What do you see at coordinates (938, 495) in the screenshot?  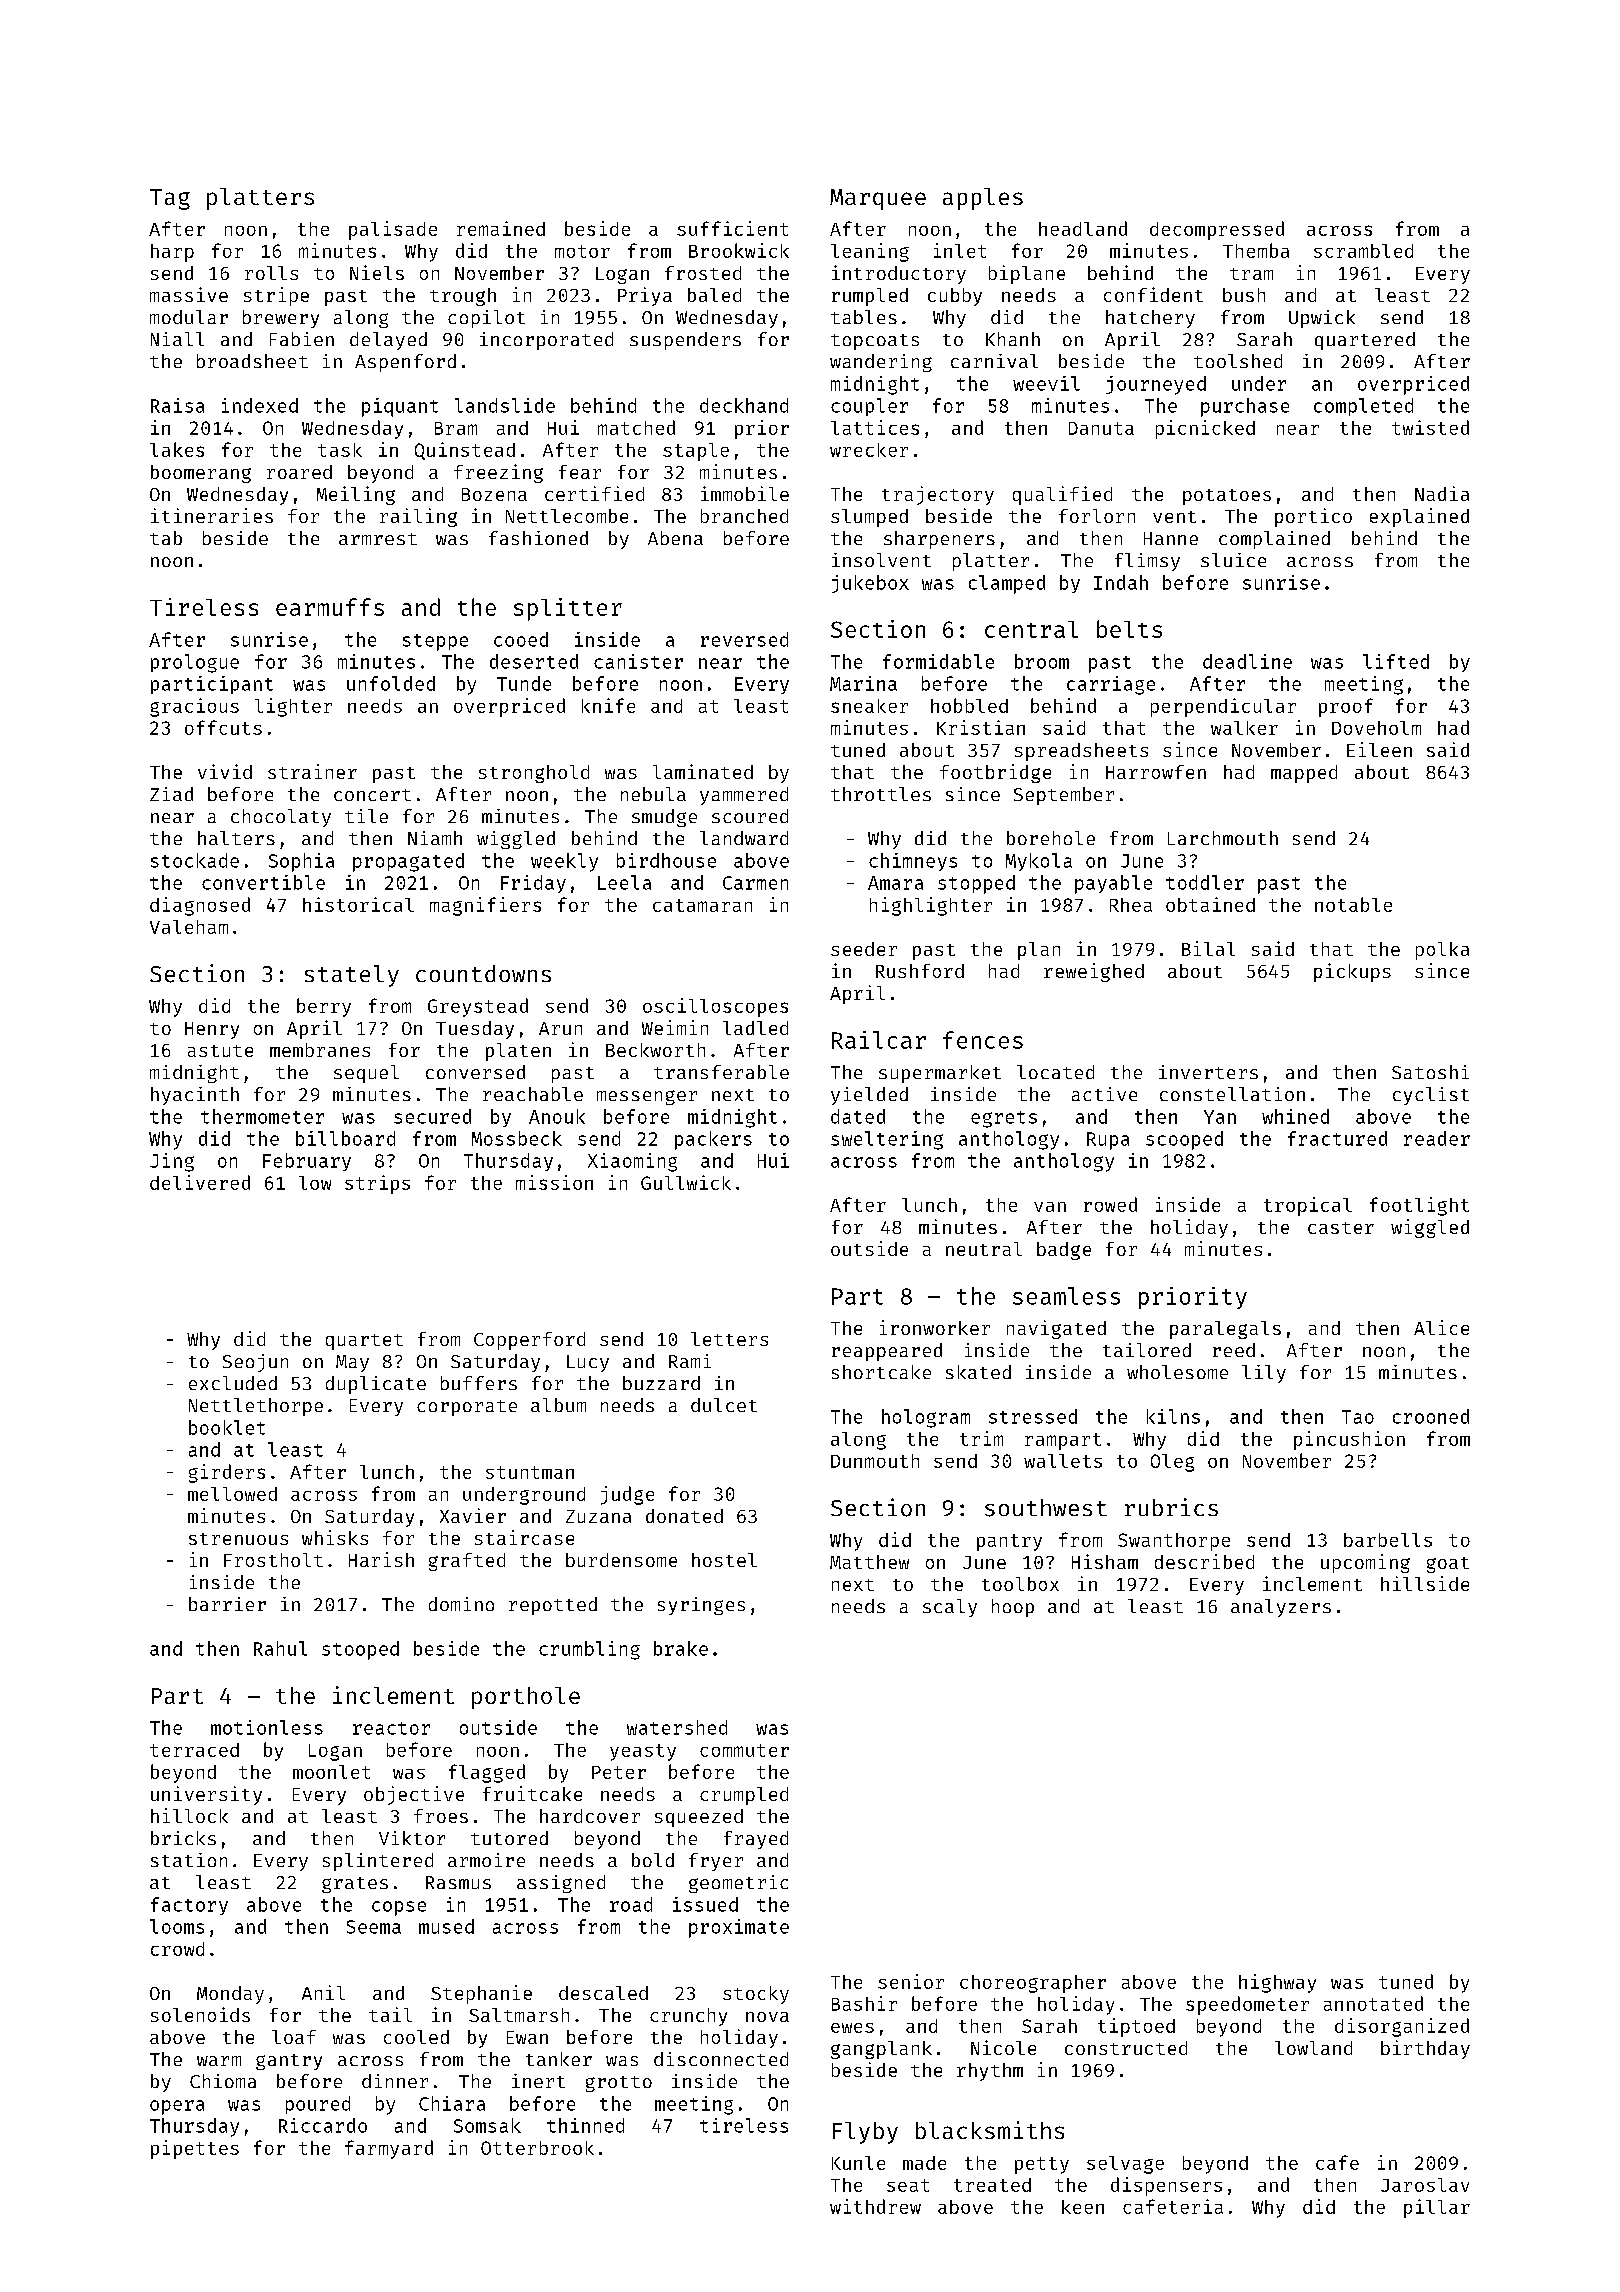 I see `trajectory` at bounding box center [938, 495].
